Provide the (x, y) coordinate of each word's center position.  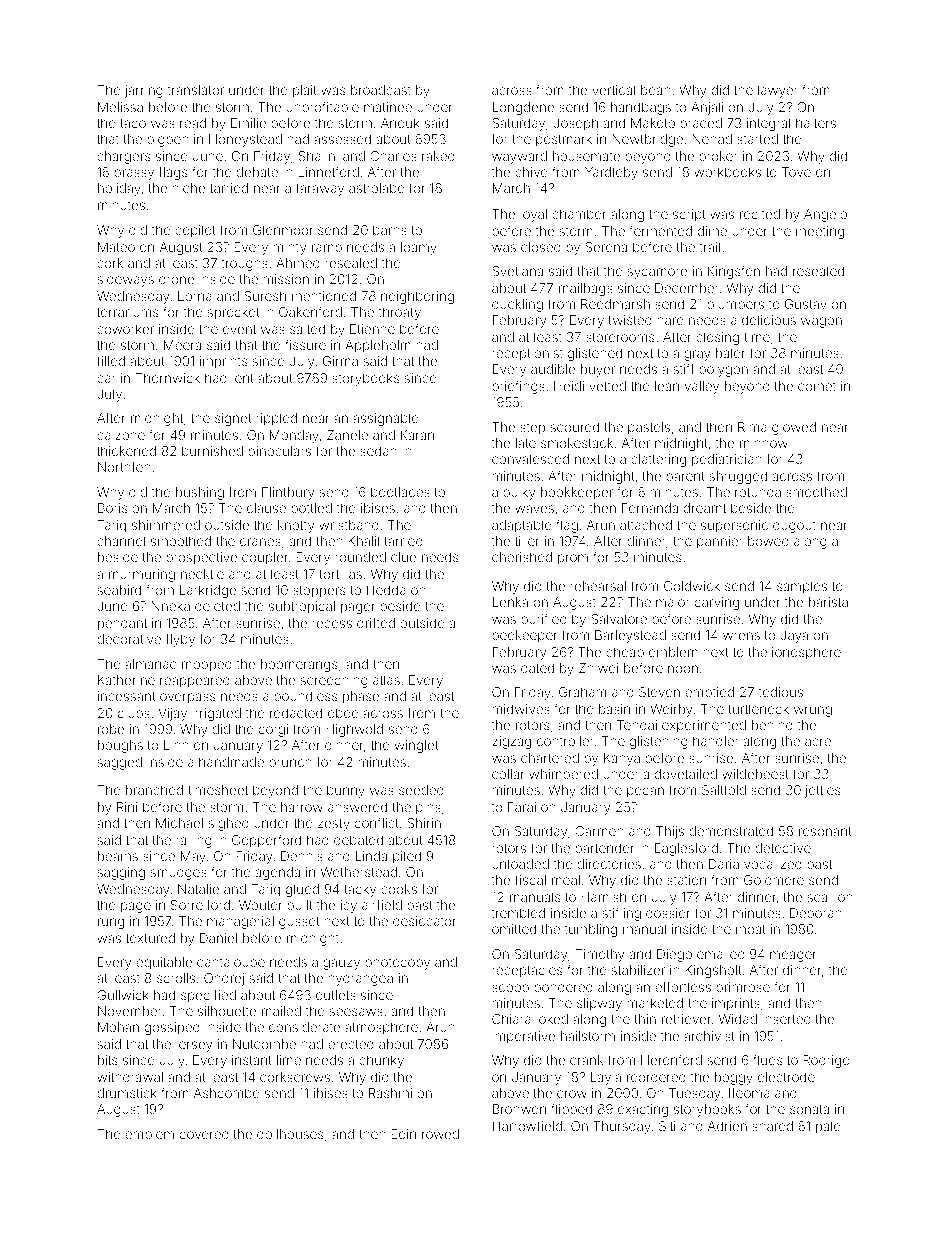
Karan (417, 435)
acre (818, 742)
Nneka (170, 606)
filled (111, 360)
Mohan (118, 1027)
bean (656, 90)
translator (196, 90)
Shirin (424, 823)
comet (817, 386)
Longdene (523, 108)
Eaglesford (686, 849)
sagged (120, 763)
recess (332, 624)
